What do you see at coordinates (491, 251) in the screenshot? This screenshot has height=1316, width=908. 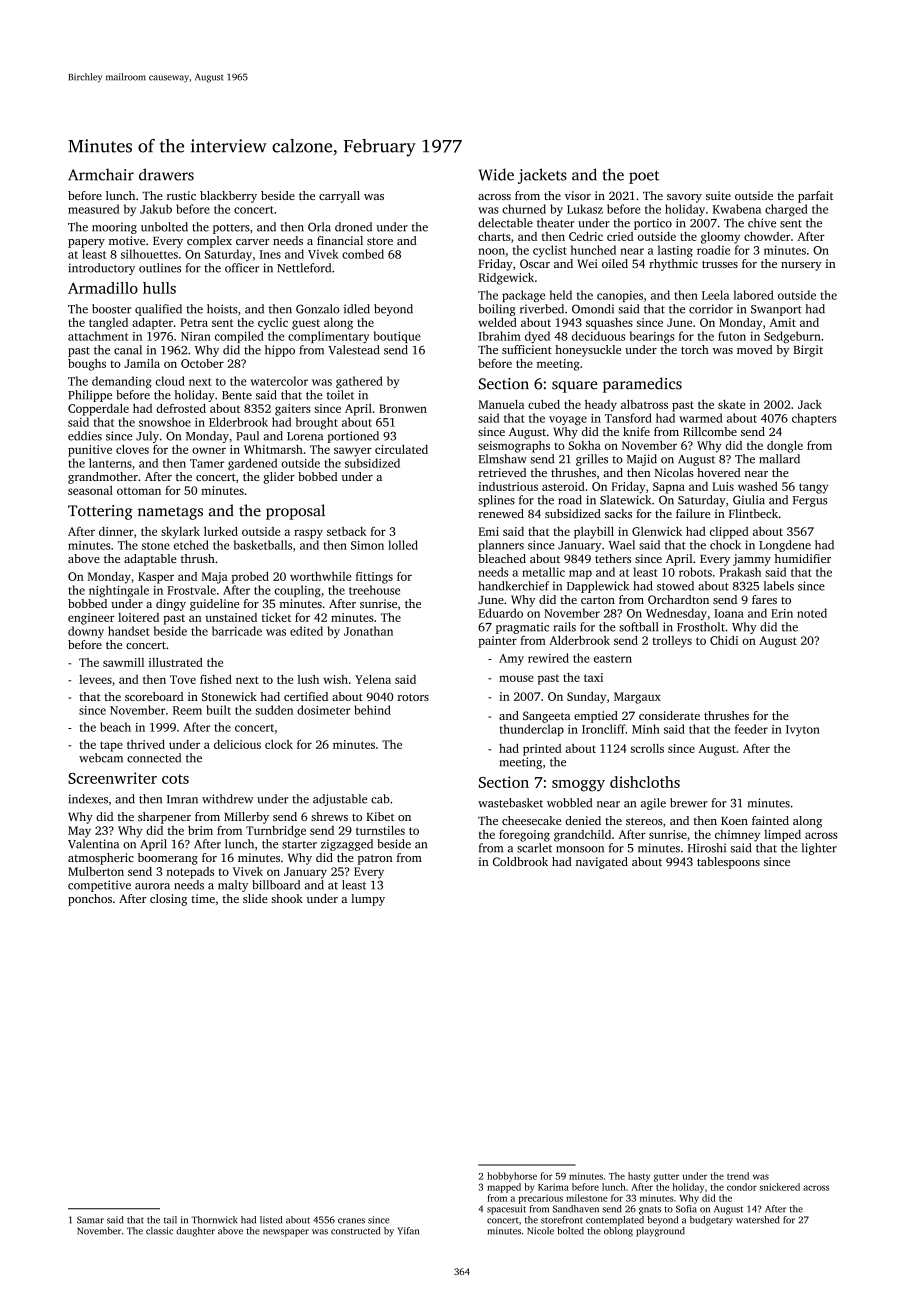 I see `noon` at bounding box center [491, 251].
